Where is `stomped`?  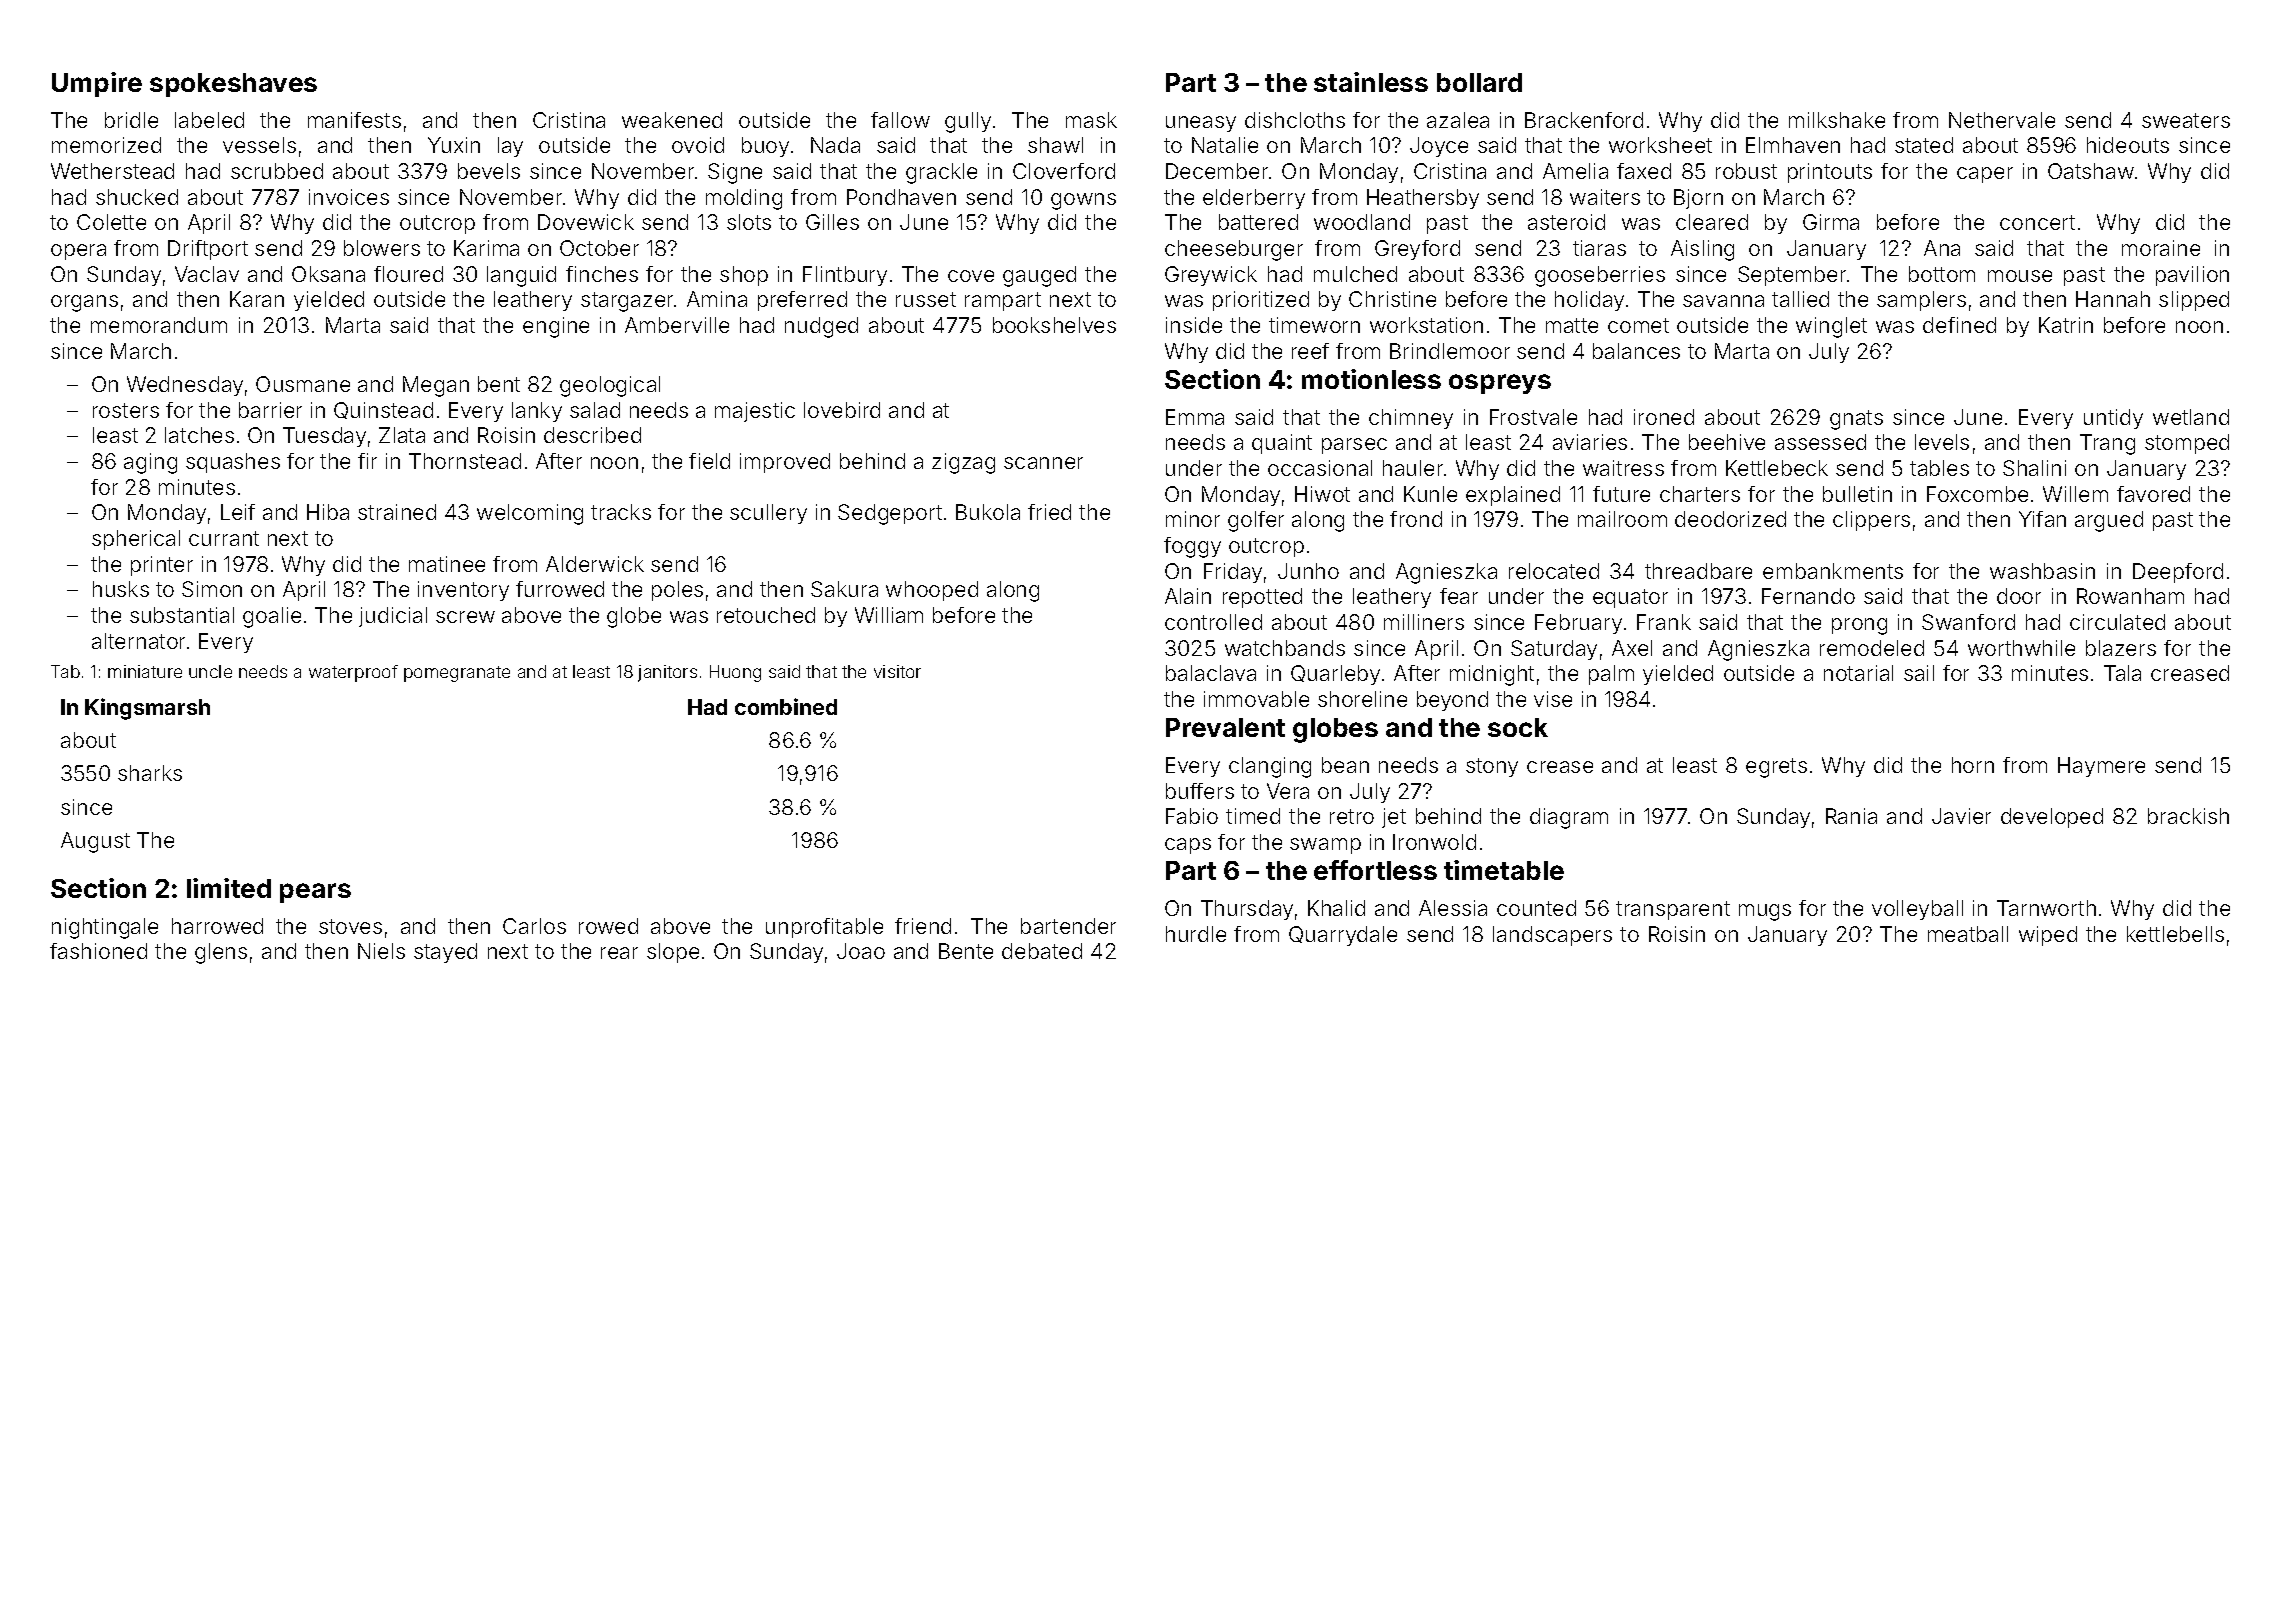 stomped is located at coordinates (2187, 444).
